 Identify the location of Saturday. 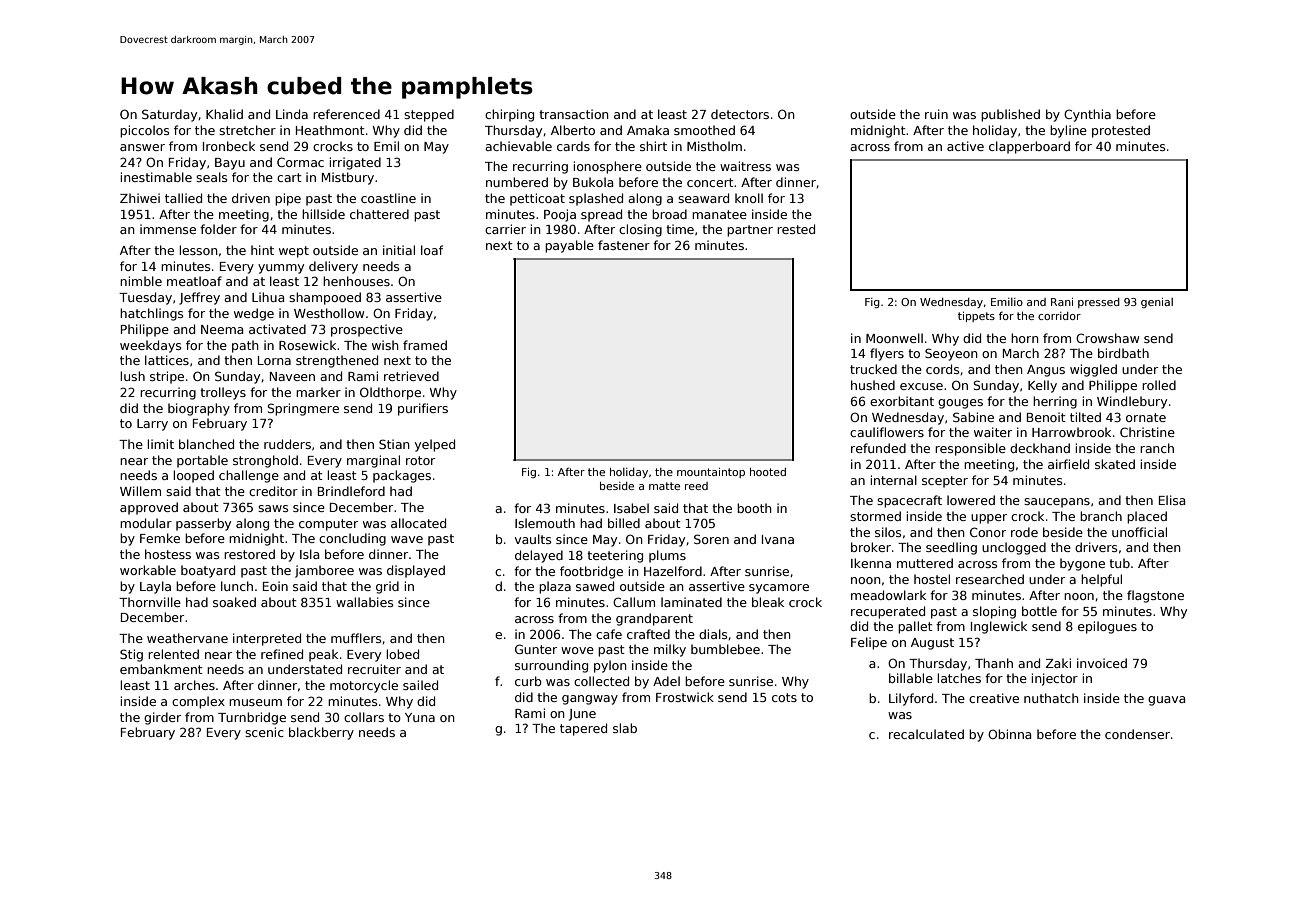
(169, 115).
